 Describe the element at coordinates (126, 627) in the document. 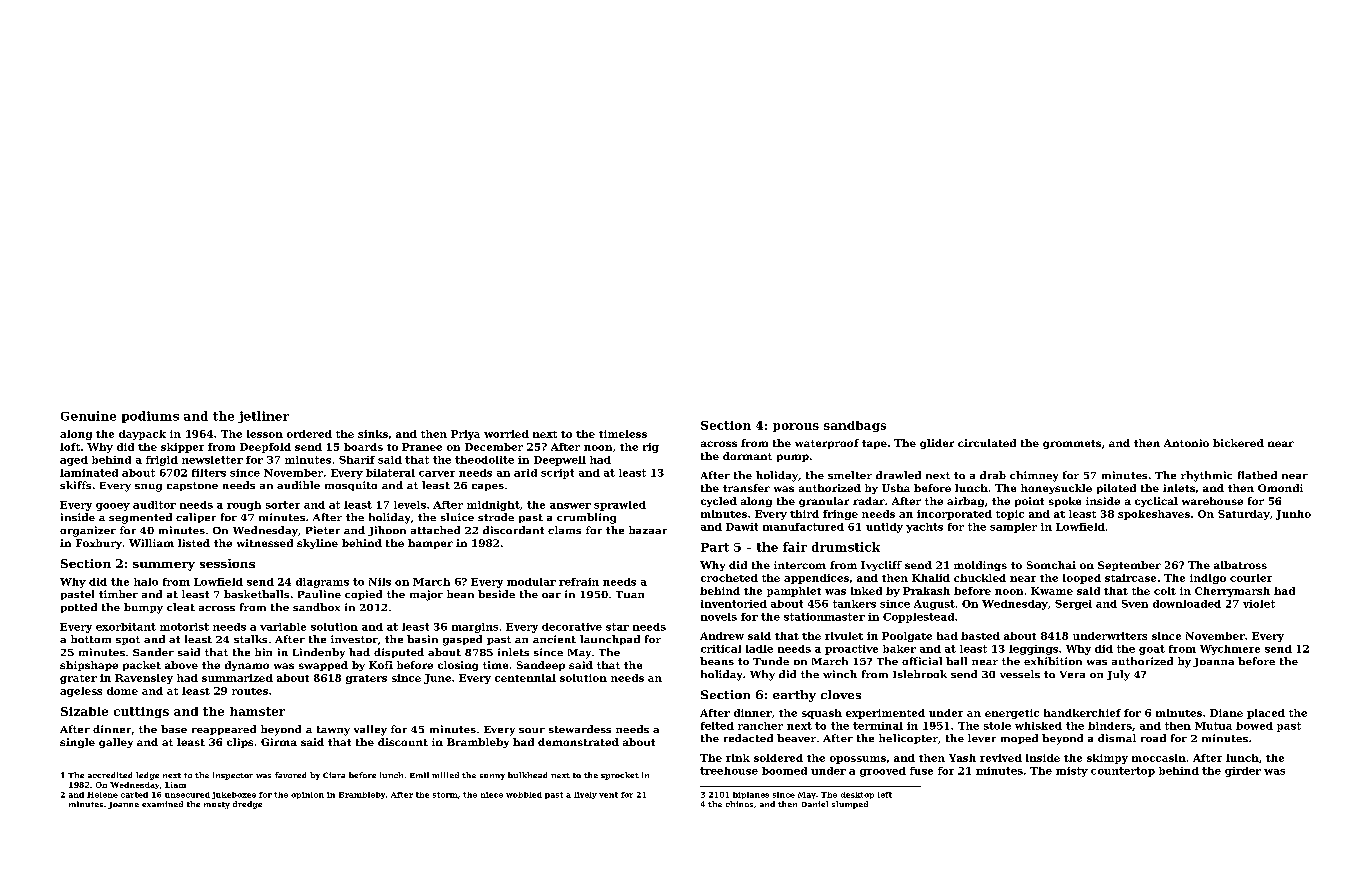

I see `exorbitant` at that location.
